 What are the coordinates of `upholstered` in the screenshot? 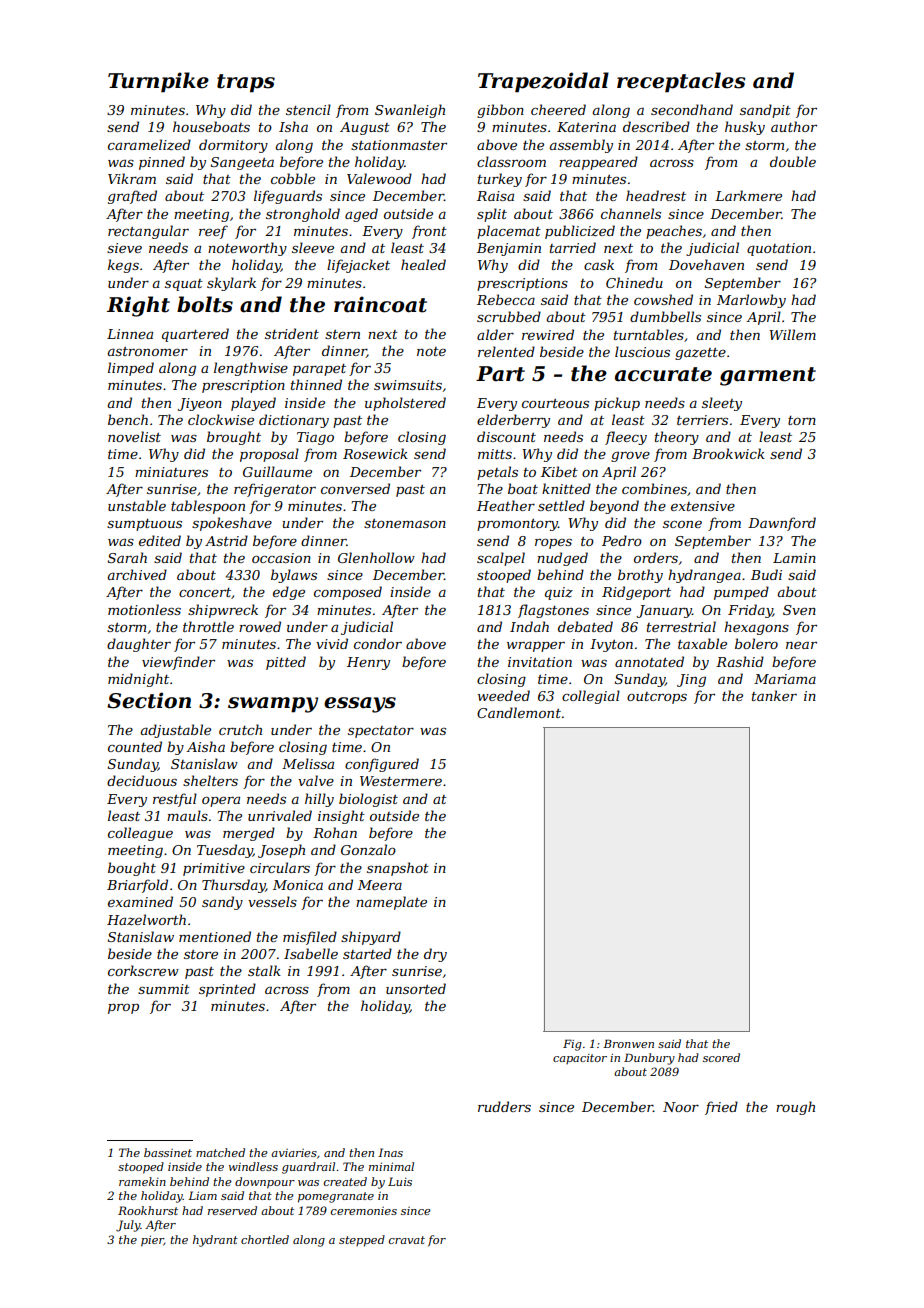 It's located at (405, 404).
